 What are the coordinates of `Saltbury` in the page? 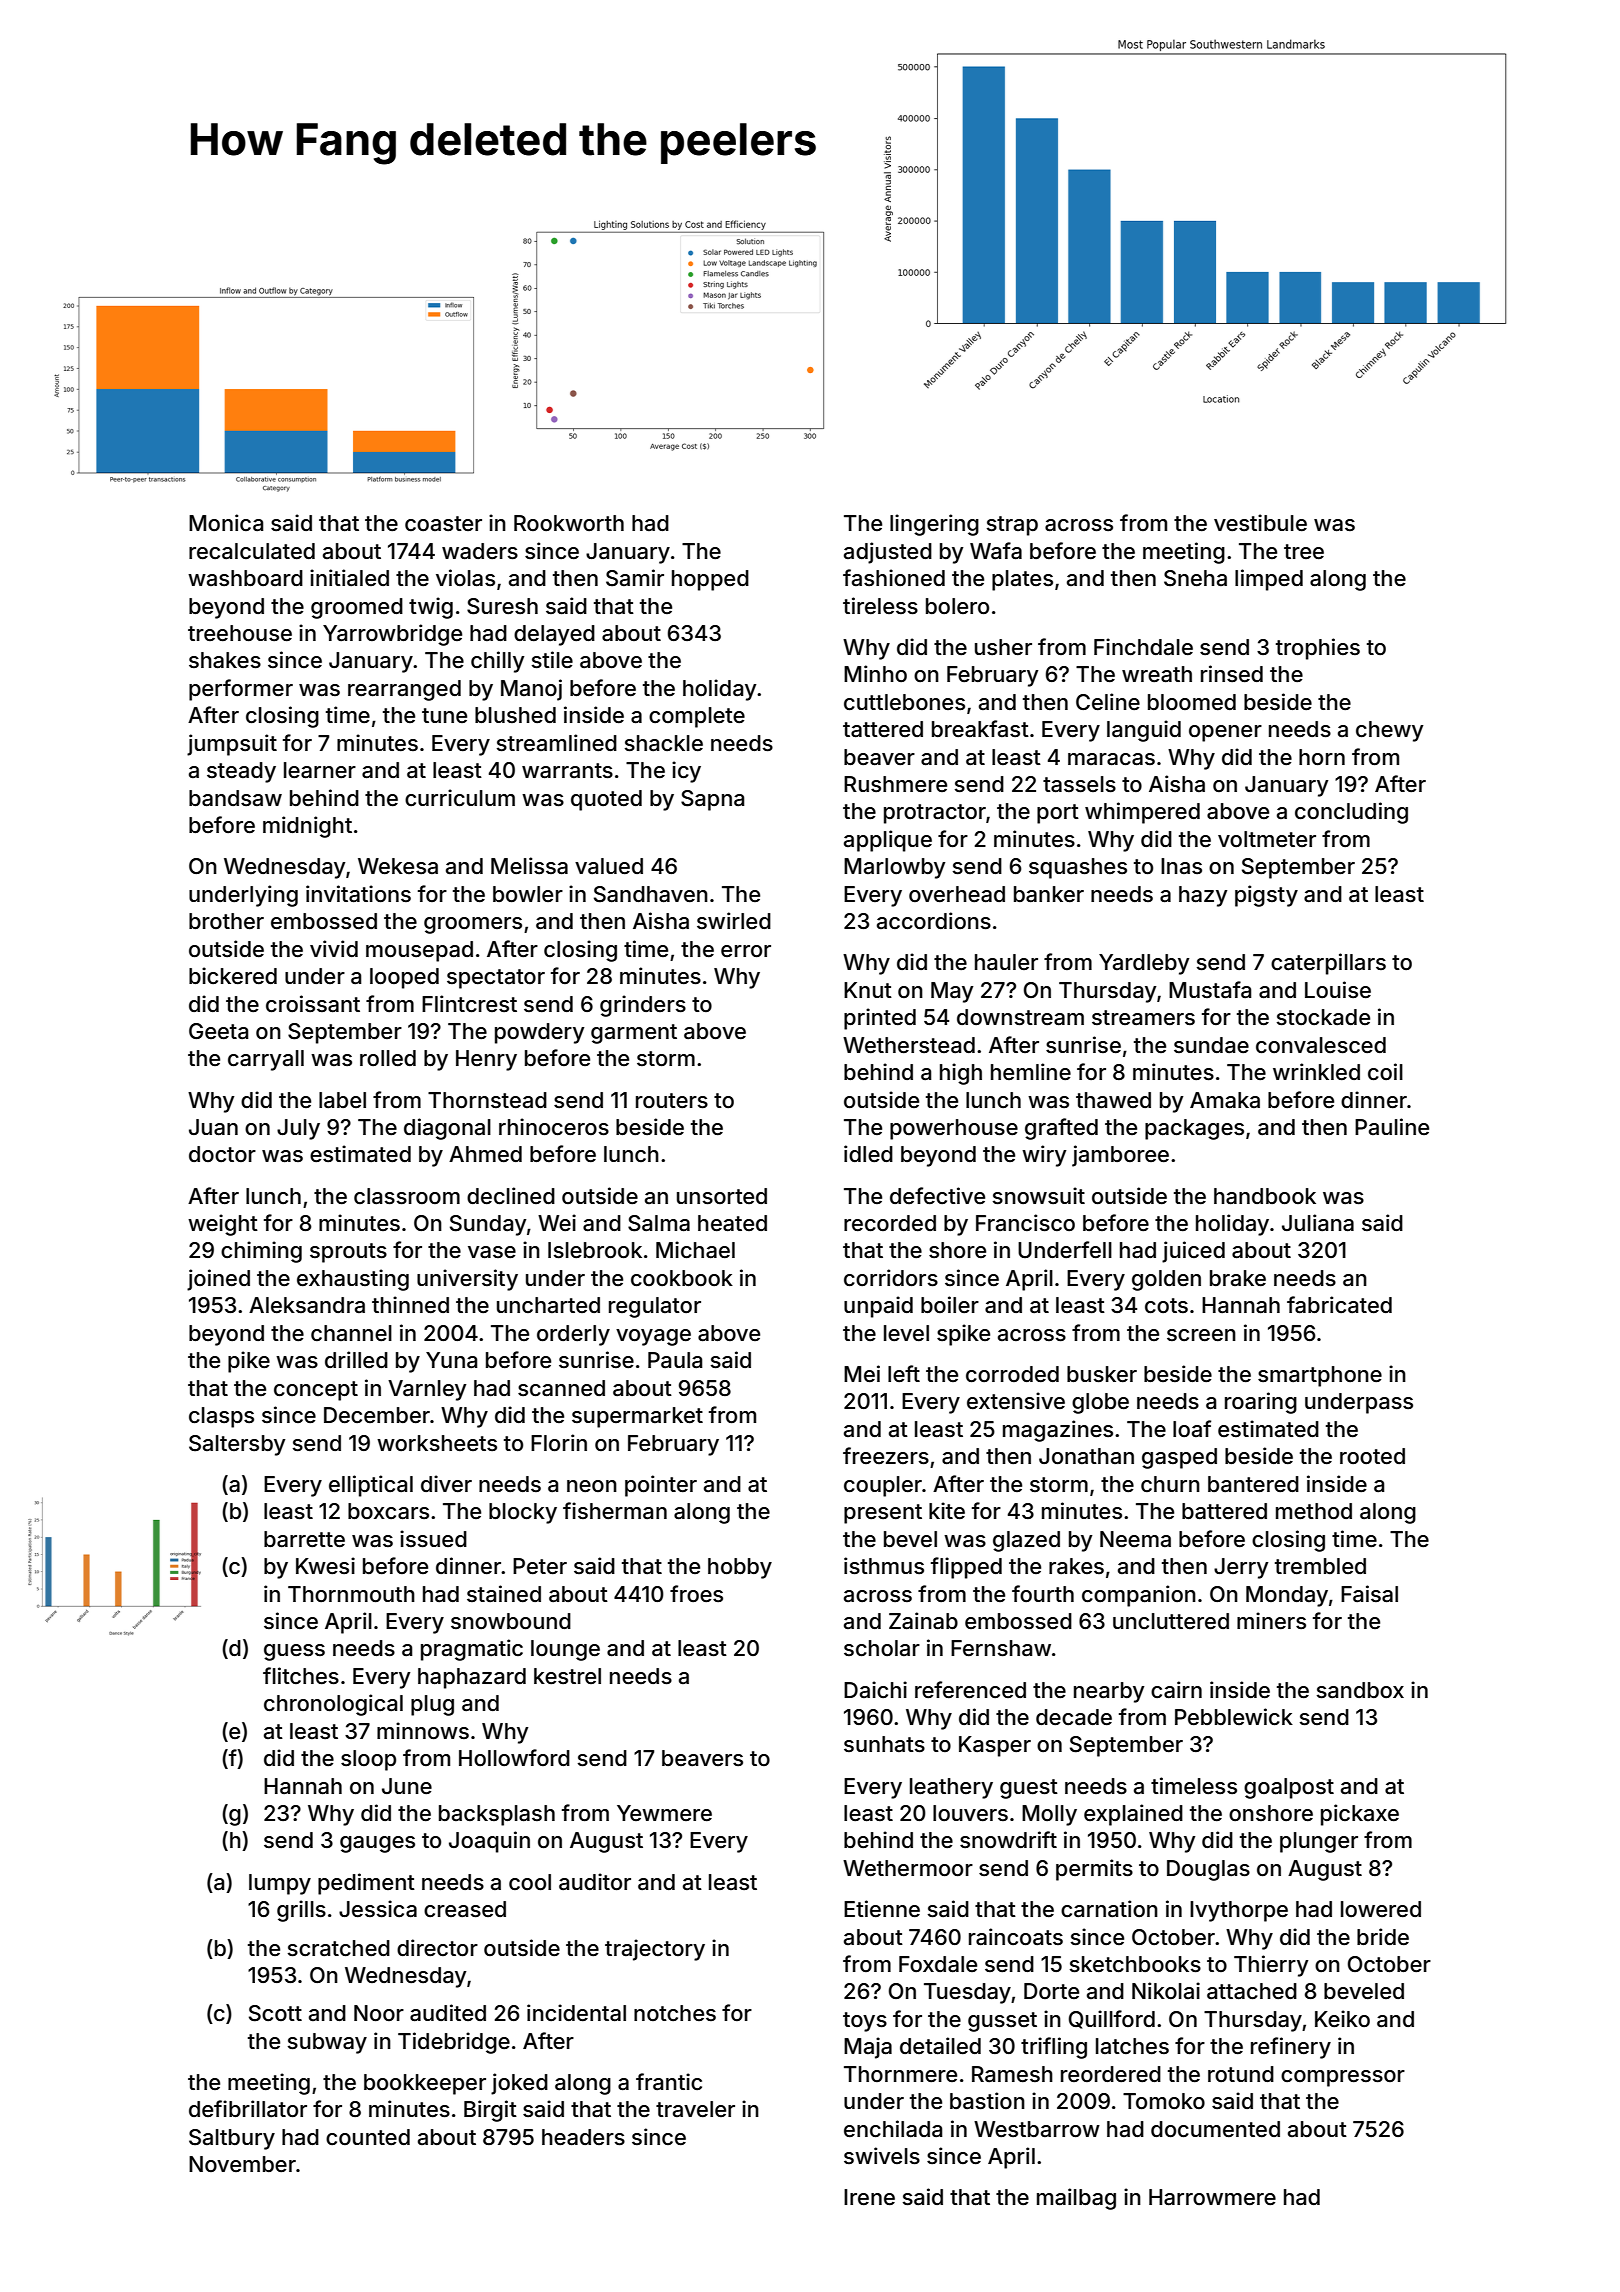 It's located at (232, 2139).
